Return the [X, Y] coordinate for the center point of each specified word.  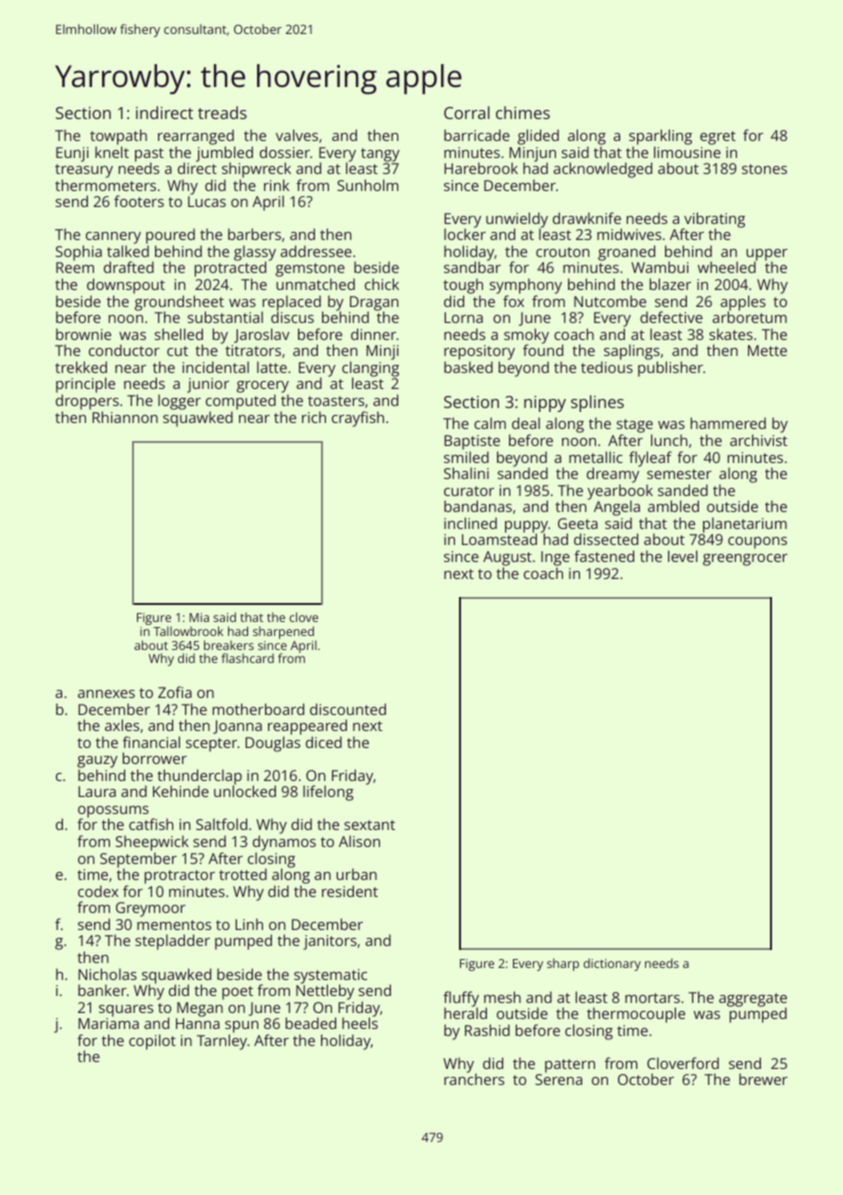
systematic [330, 976]
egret [718, 138]
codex [98, 891]
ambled [673, 506]
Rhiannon [125, 417]
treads [222, 112]
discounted [348, 709]
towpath [118, 137]
